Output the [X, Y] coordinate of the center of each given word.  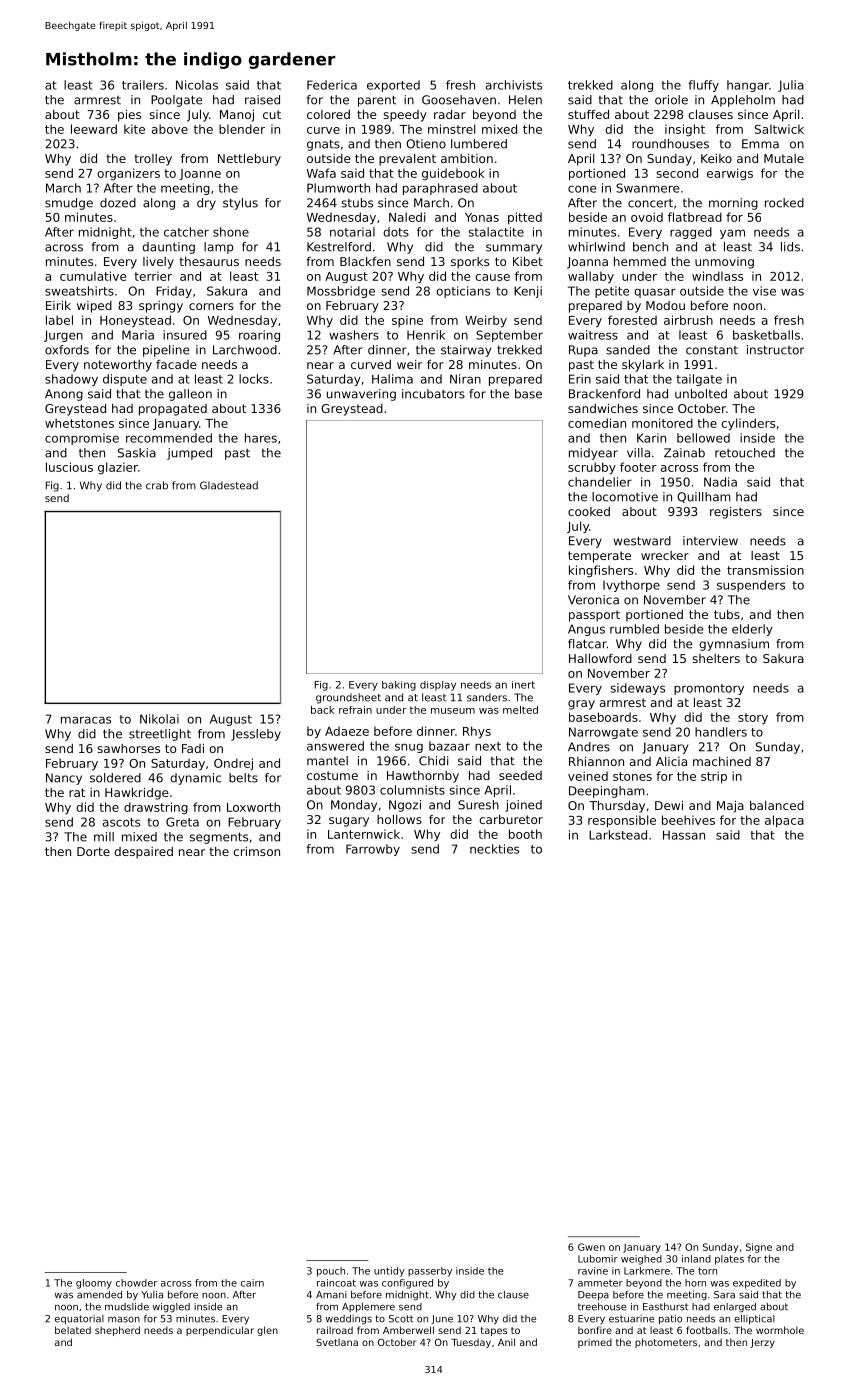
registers [736, 513]
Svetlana [337, 1342]
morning [733, 204]
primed [595, 1343]
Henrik [426, 335]
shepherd [117, 1331]
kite [134, 129]
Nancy [64, 779]
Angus [586, 630]
